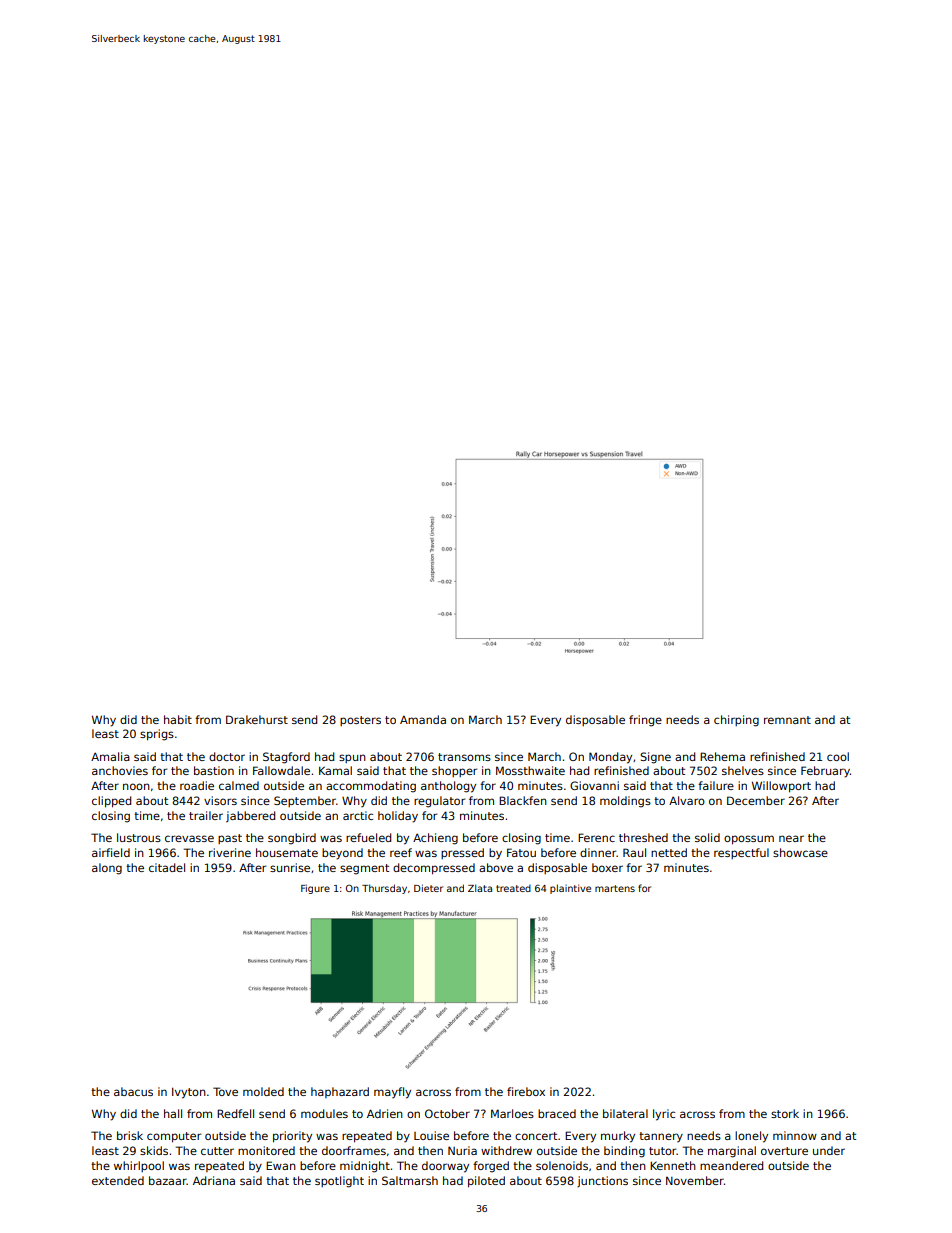 The width and height of the page is (952, 1233). I want to click on fringe, so click(645, 721).
